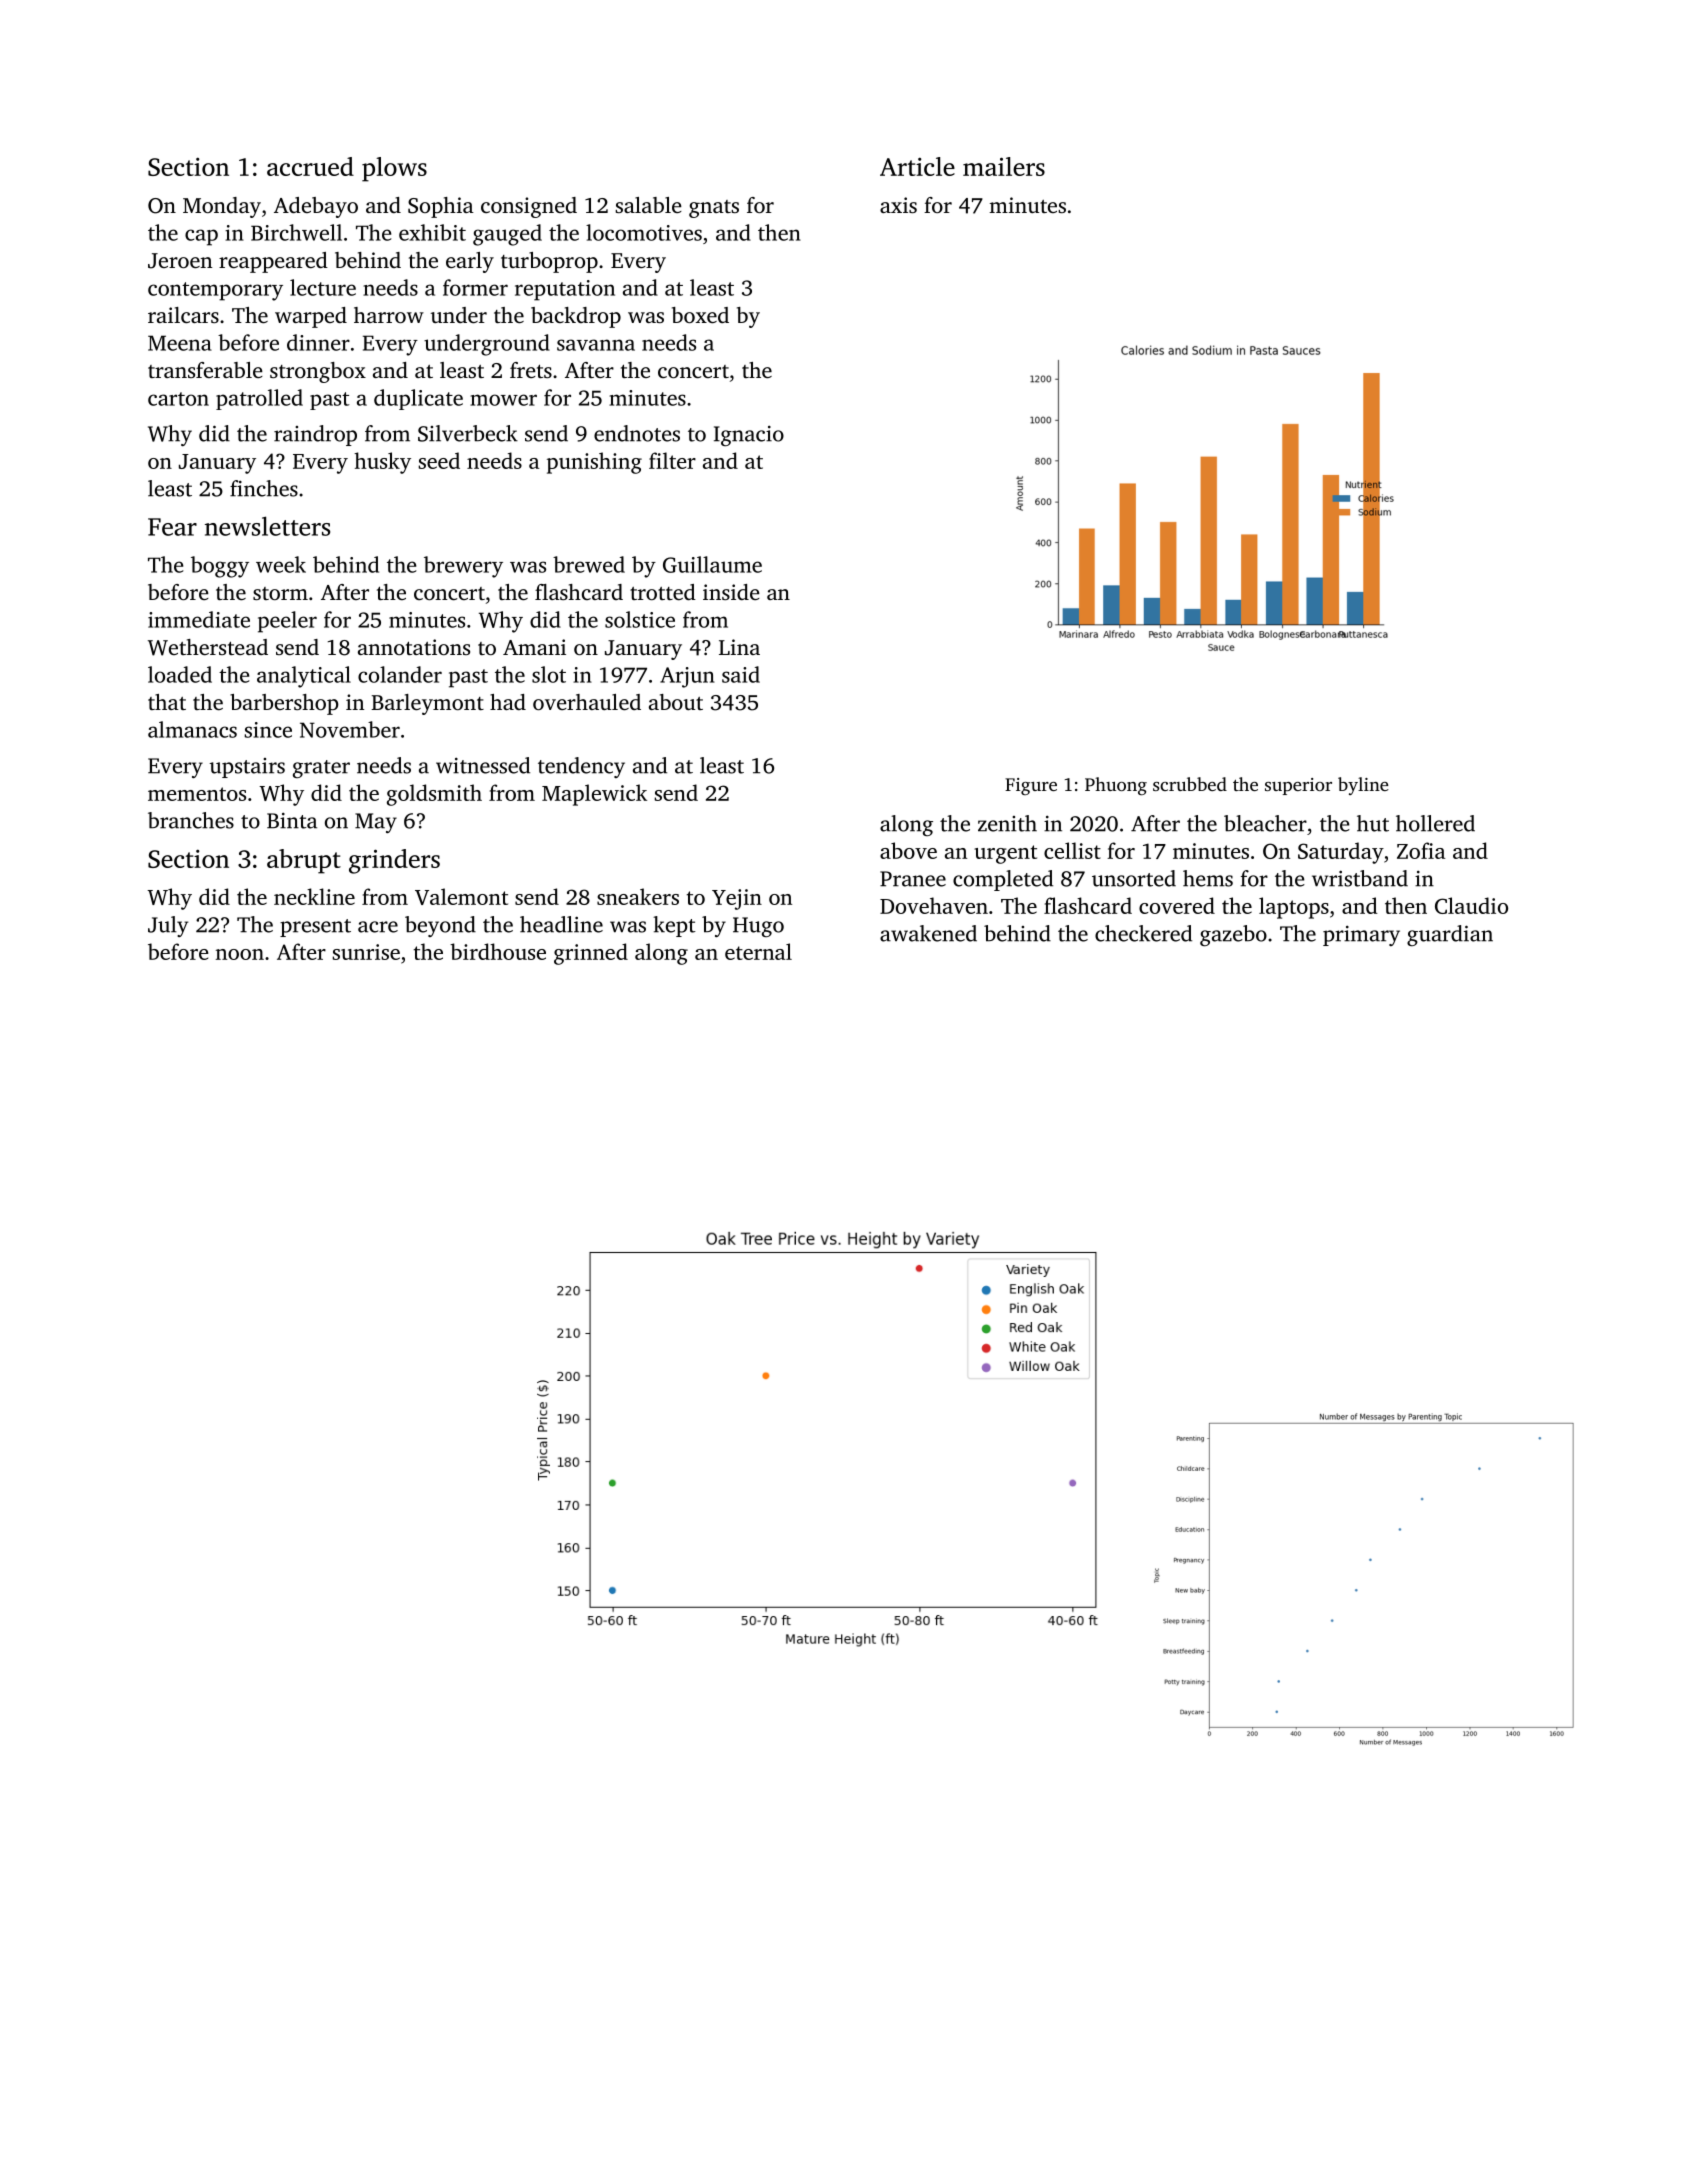 Image resolution: width=1683 pixels, height=2178 pixels. Describe the element at coordinates (1004, 166) in the page. I see `mailers` at that location.
